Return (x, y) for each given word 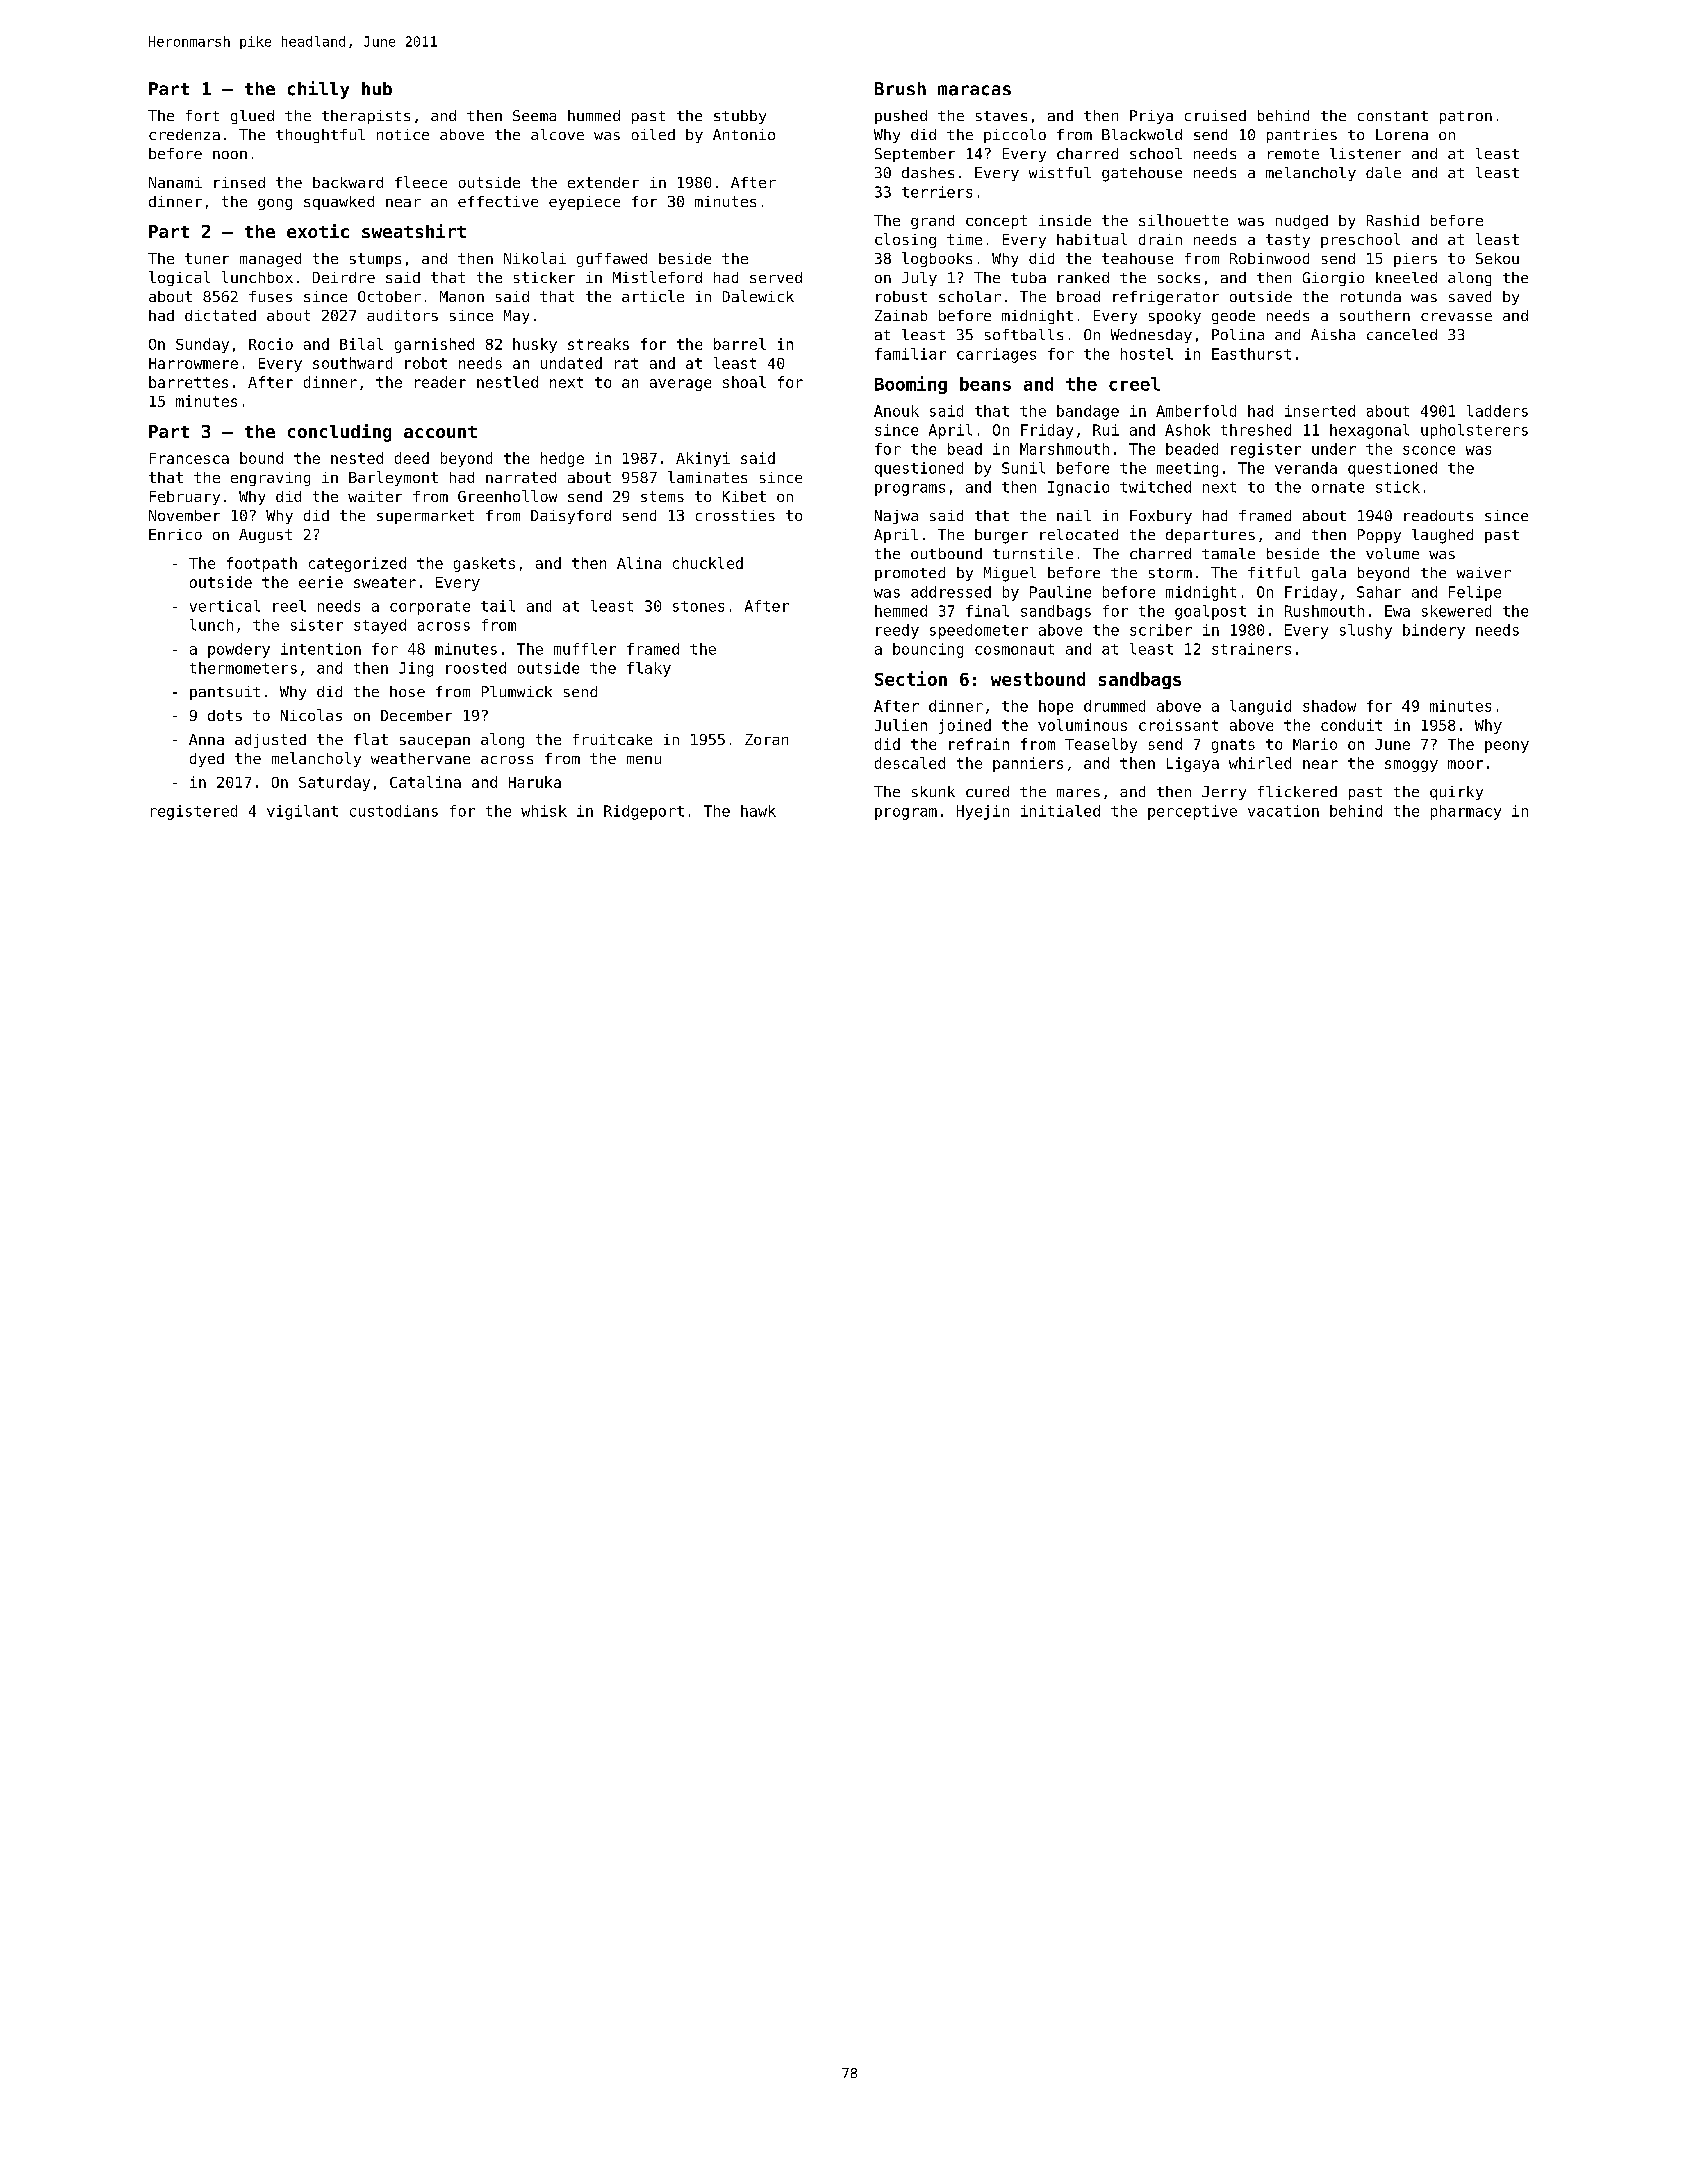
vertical (225, 606)
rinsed (239, 182)
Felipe (1475, 593)
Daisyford (571, 517)
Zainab (901, 315)
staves (1001, 116)
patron (1466, 117)
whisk (544, 811)
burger (1001, 536)
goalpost (1210, 612)
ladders (1497, 411)
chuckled (708, 563)
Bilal (361, 344)
